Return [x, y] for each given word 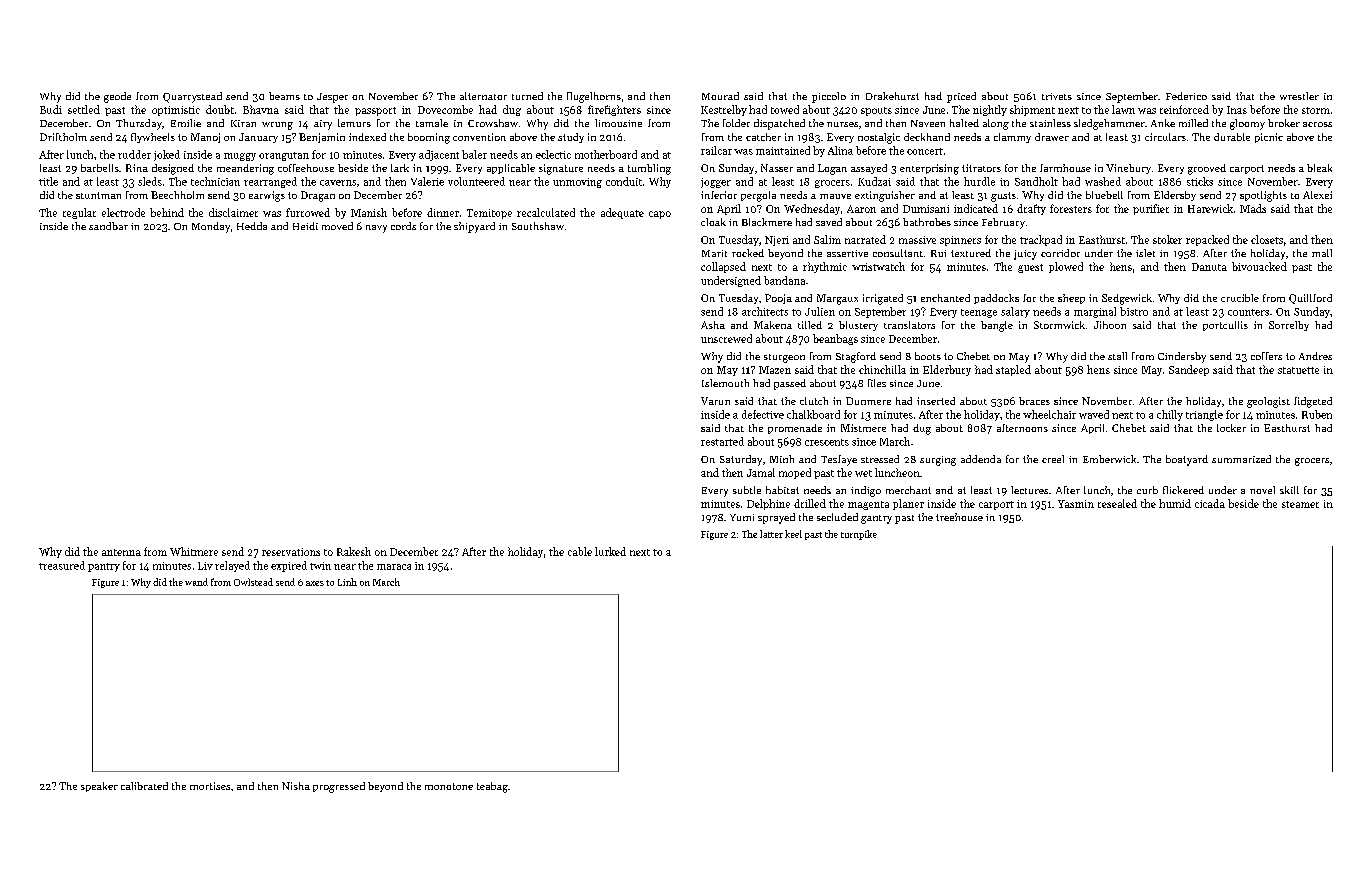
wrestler [1299, 96]
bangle [997, 326]
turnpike [859, 535]
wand [196, 582]
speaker [99, 787]
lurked [610, 551]
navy [376, 229]
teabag [492, 787]
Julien [820, 311]
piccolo [829, 97]
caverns [338, 183]
